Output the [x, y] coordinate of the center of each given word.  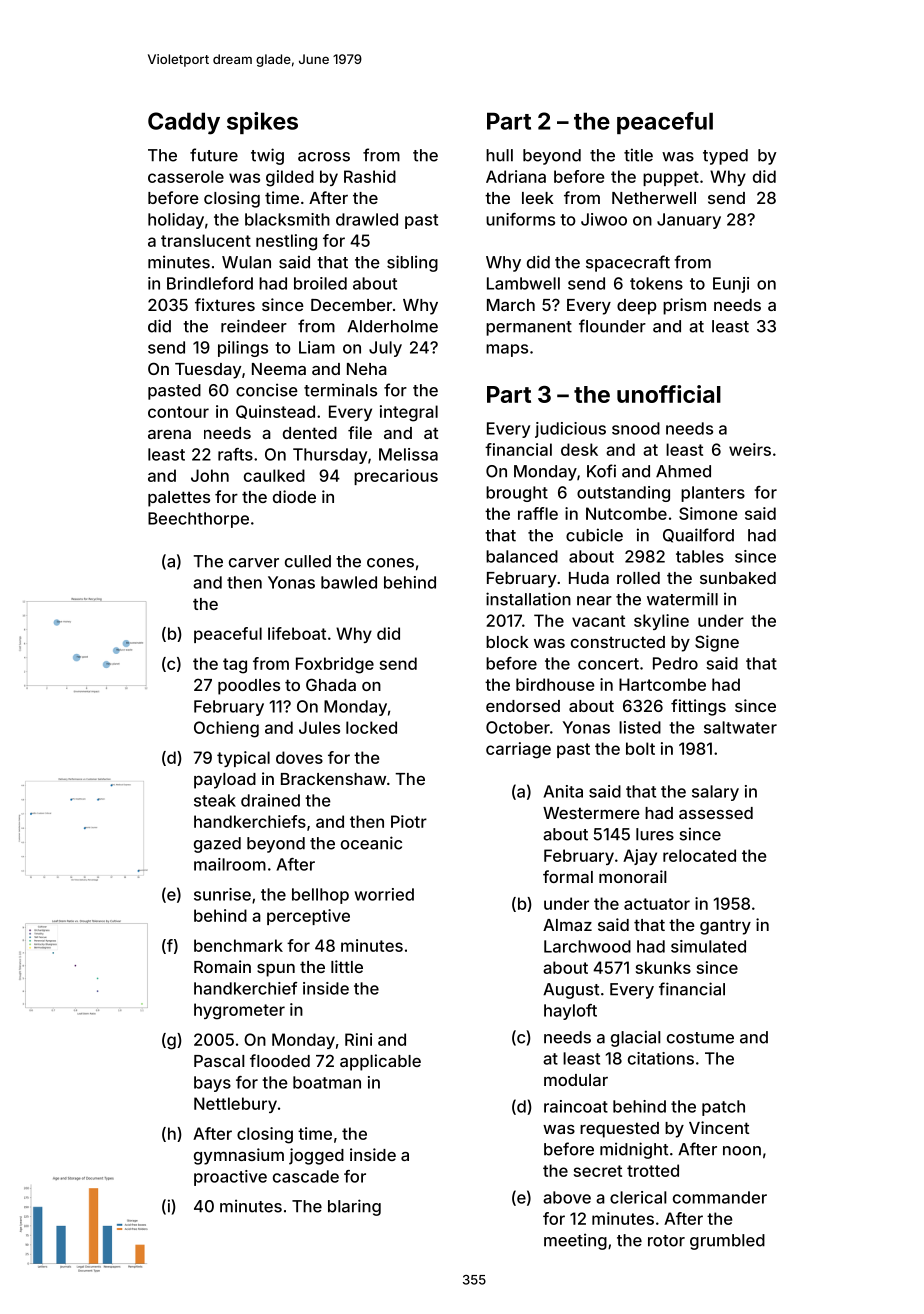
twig [267, 156]
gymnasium [239, 1156]
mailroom [230, 864]
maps [507, 350]
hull [499, 155]
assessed [716, 813]
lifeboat [297, 633]
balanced [522, 556]
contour [178, 412]
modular [576, 1080]
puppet [671, 178]
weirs [750, 449]
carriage [518, 750]
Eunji [731, 285]
